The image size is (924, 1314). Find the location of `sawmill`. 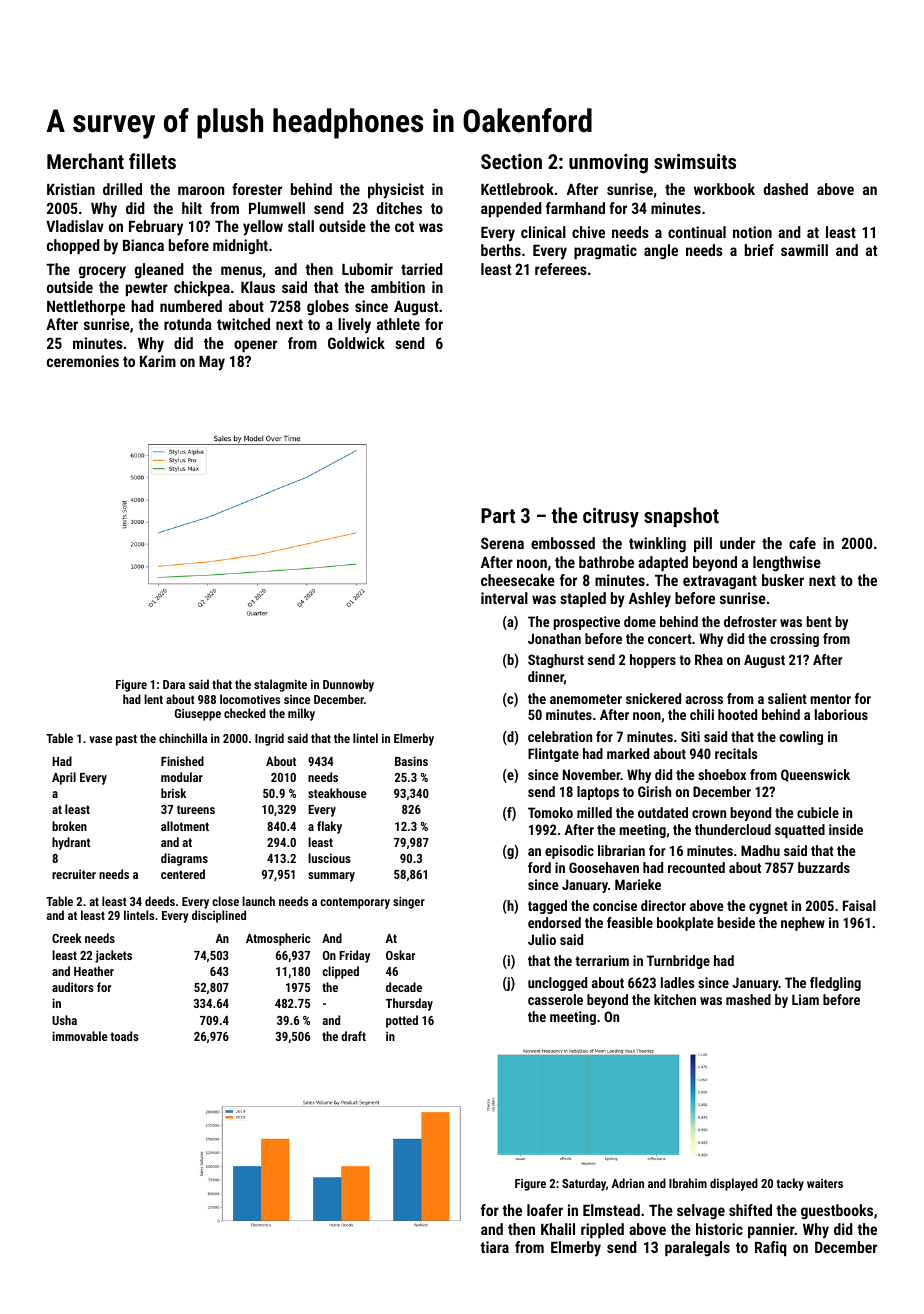

sawmill is located at coordinates (804, 250).
